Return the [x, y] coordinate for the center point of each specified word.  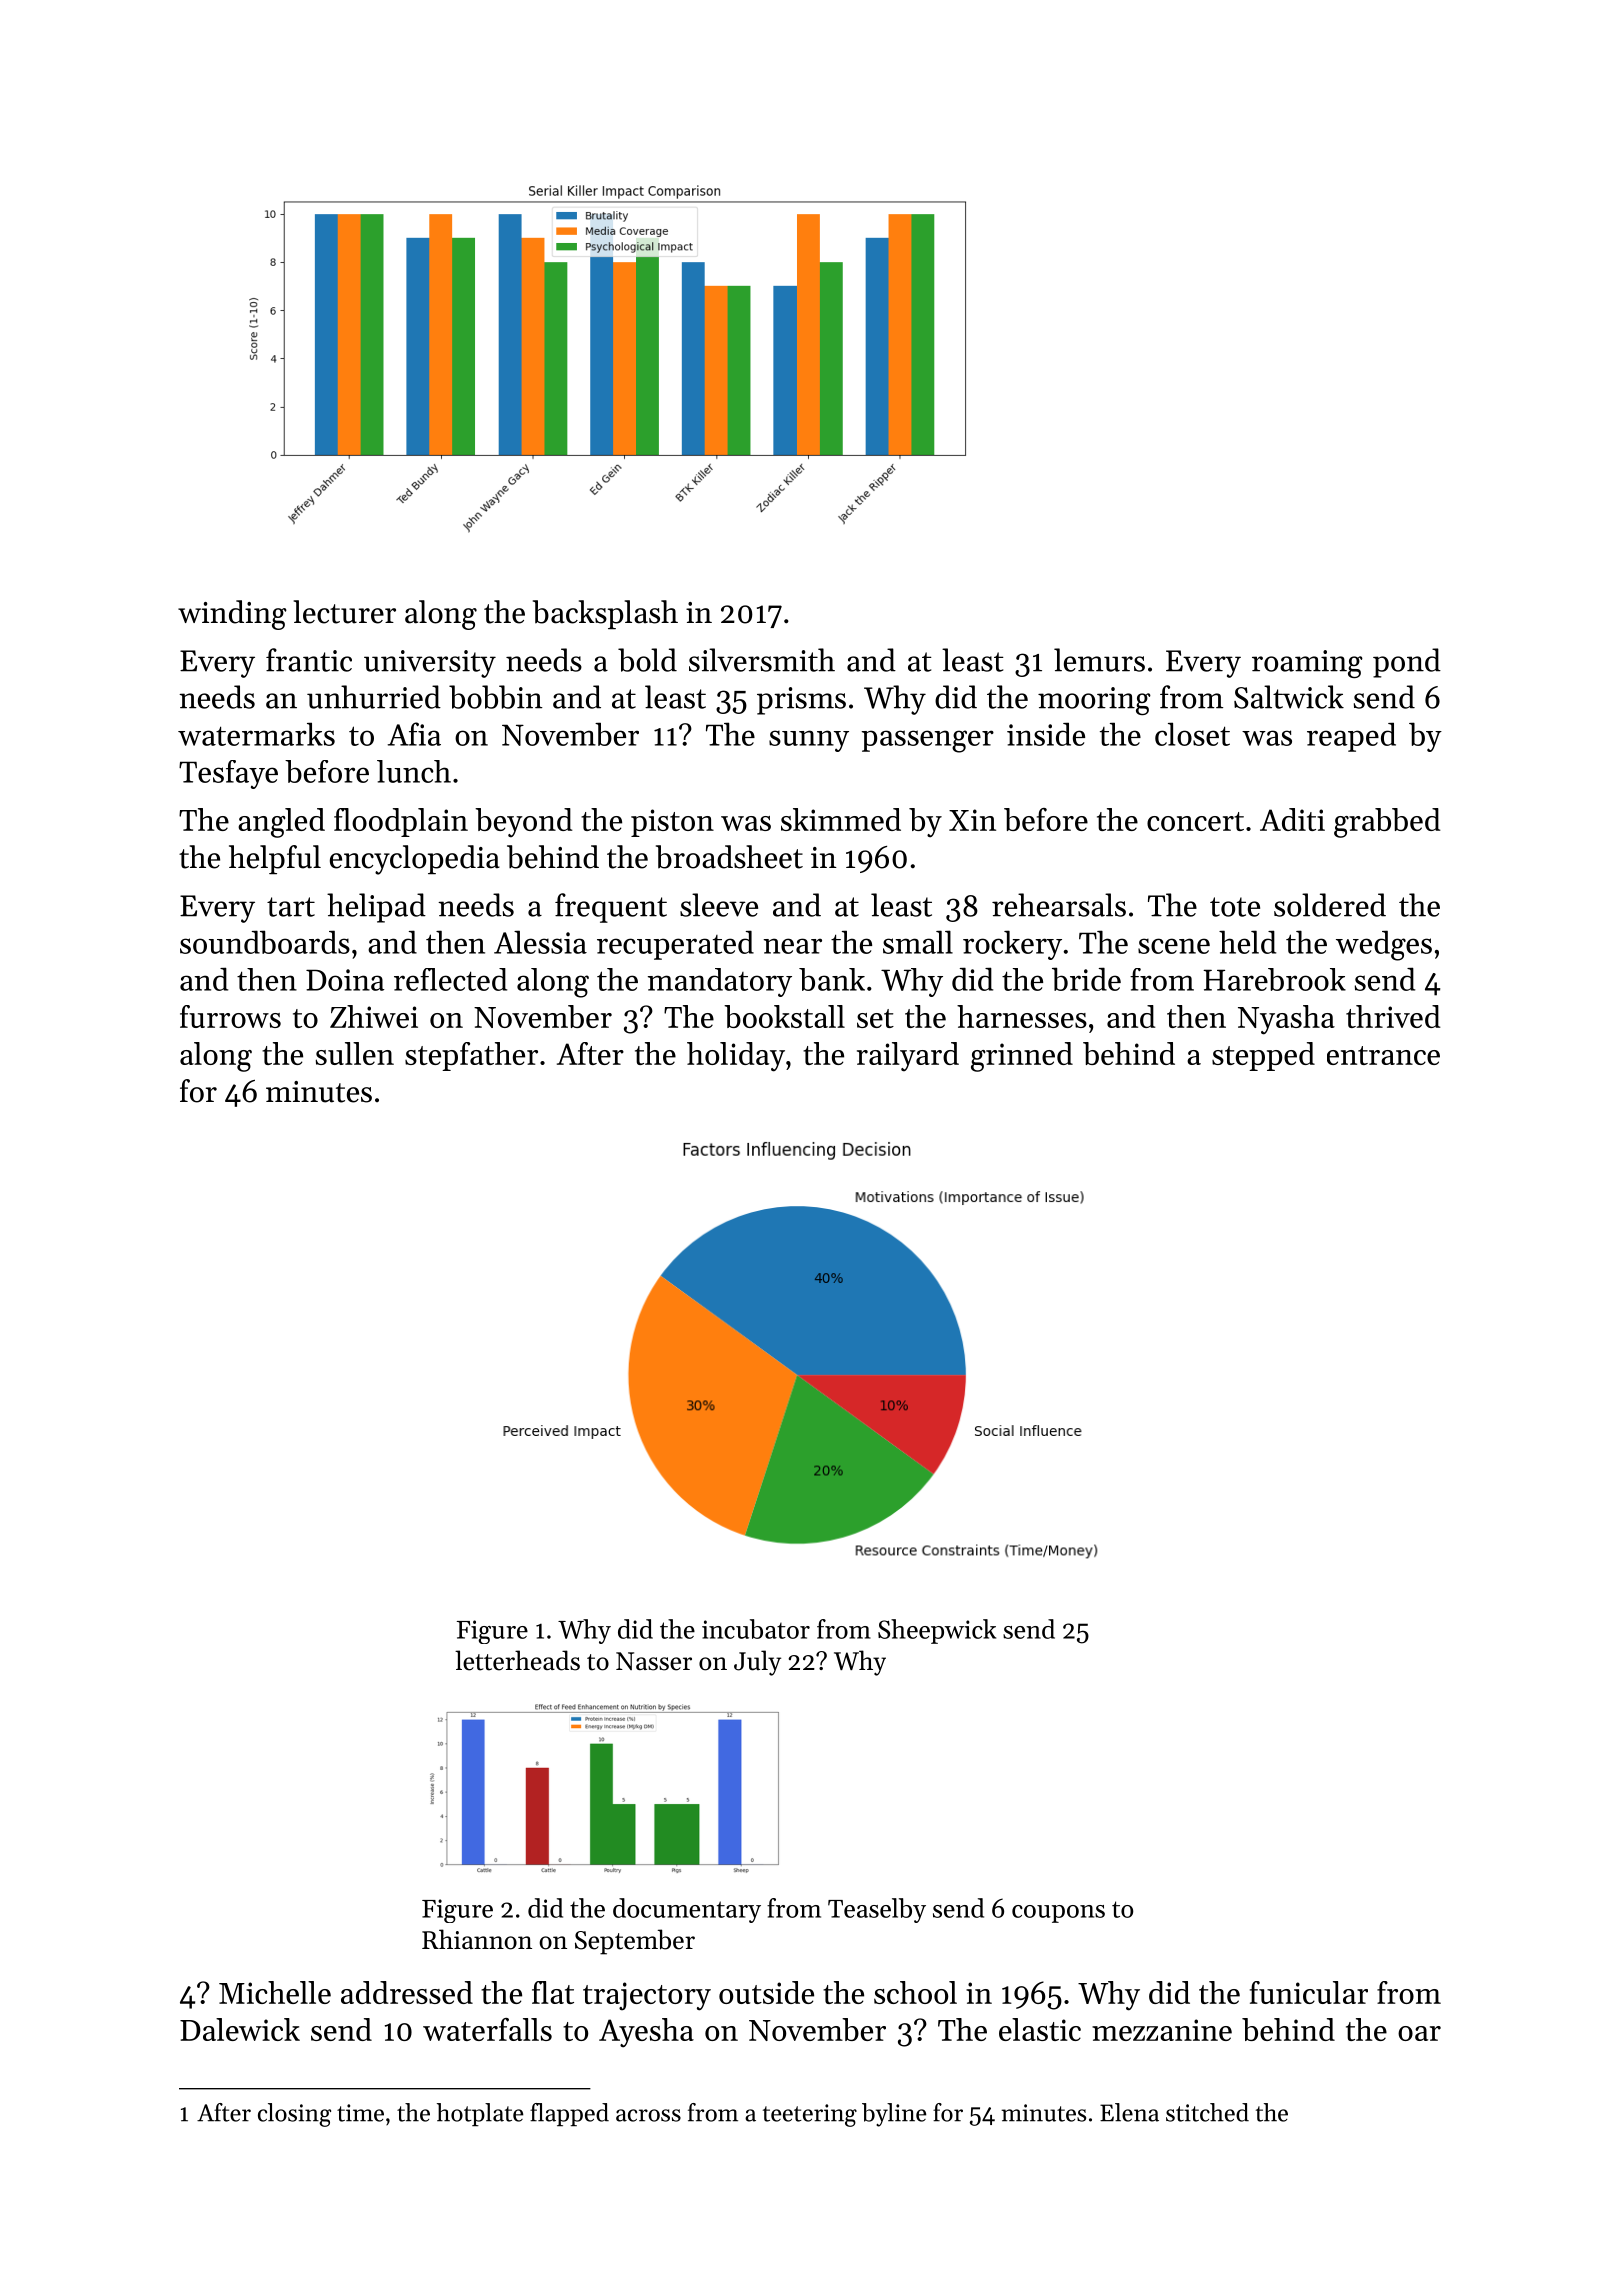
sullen [355, 1053]
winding [232, 615]
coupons [1058, 1914]
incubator [756, 1629]
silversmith [762, 660]
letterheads [517, 1660]
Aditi [1292, 819]
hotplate [480, 2114]
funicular [1309, 1992]
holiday [736, 1057]
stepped [1263, 1056]
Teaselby [877, 1910]
